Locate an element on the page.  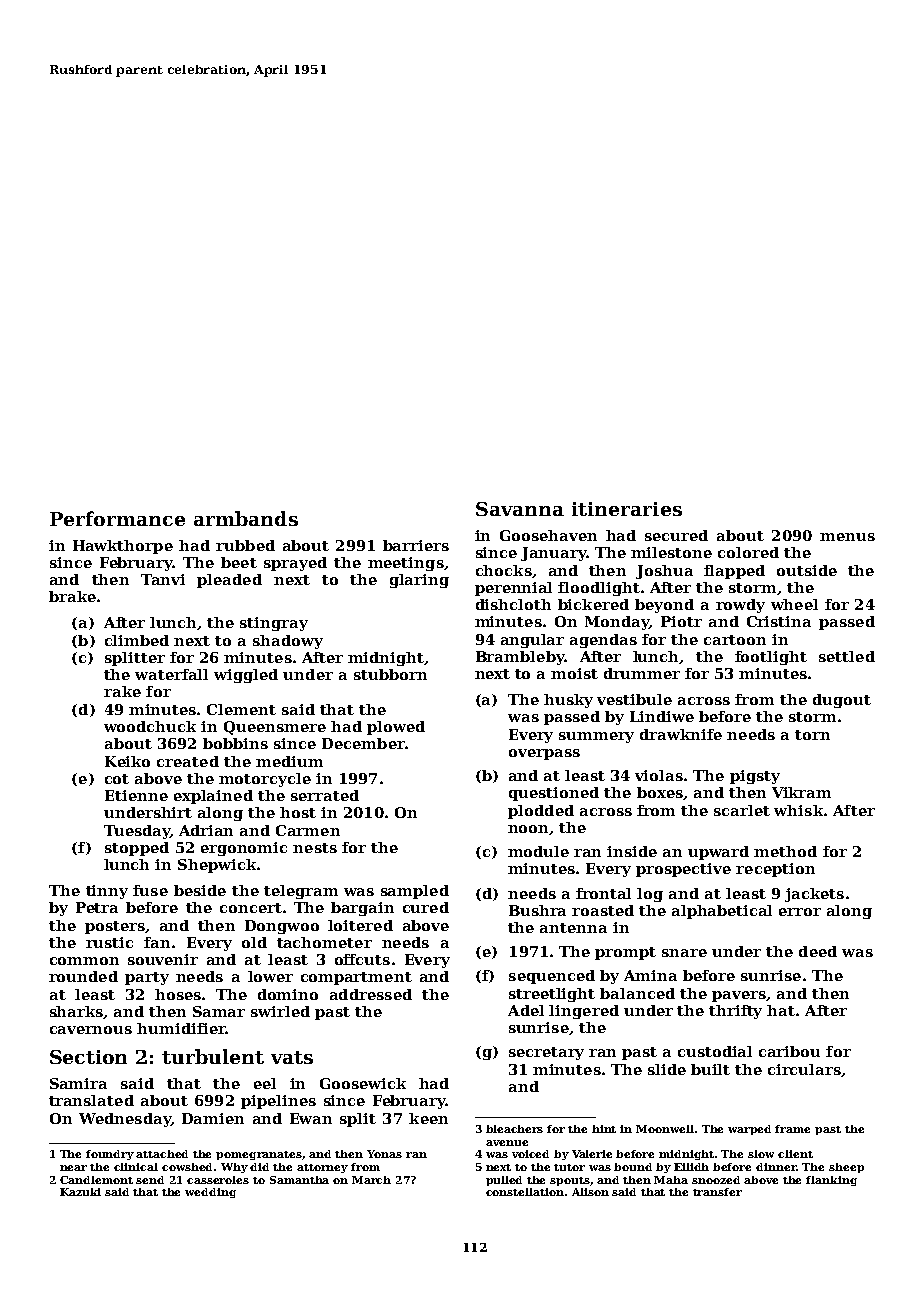
Tanvi is located at coordinates (163, 579).
